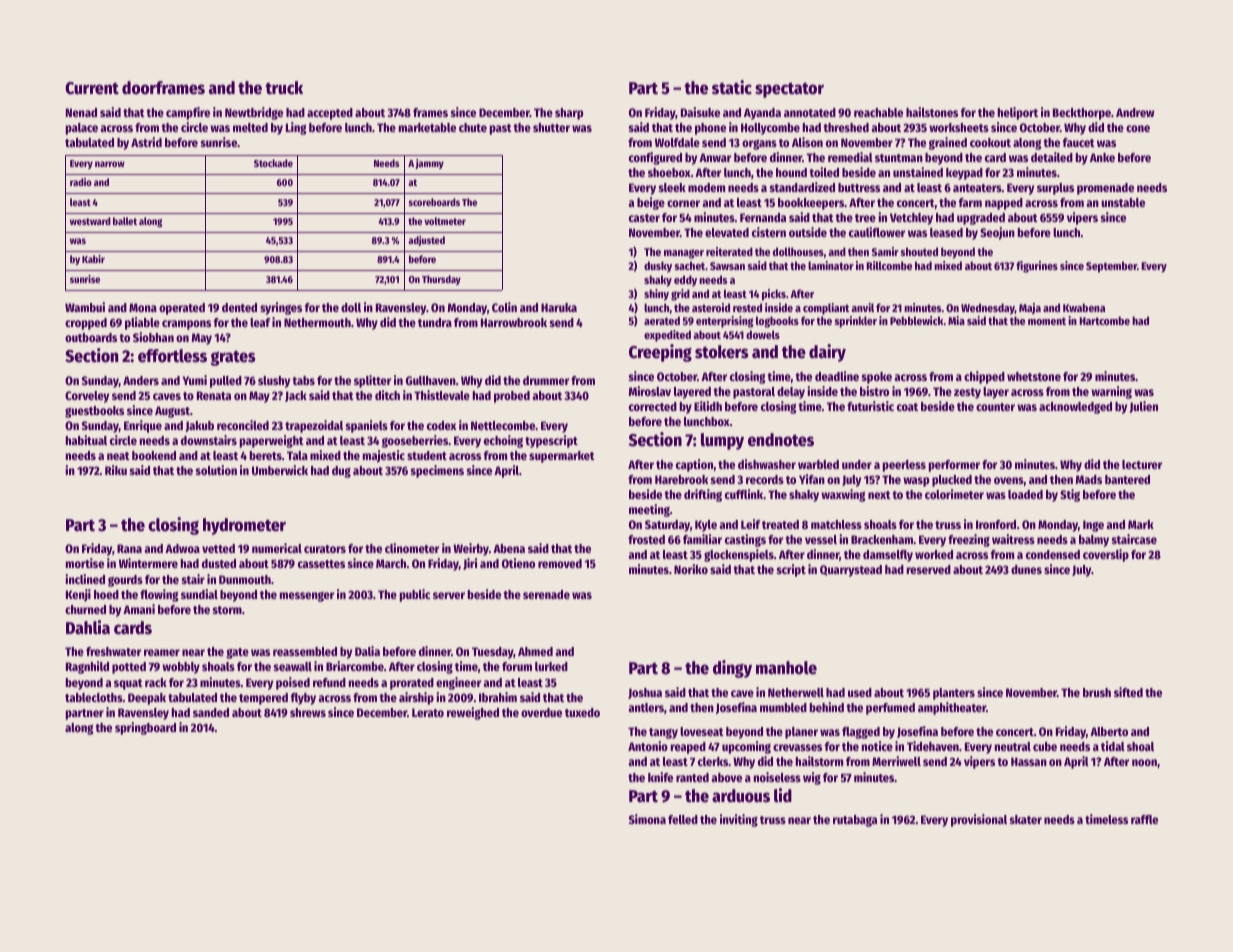 This image has width=1233, height=952. What do you see at coordinates (113, 651) in the image?
I see `freshwater` at bounding box center [113, 651].
